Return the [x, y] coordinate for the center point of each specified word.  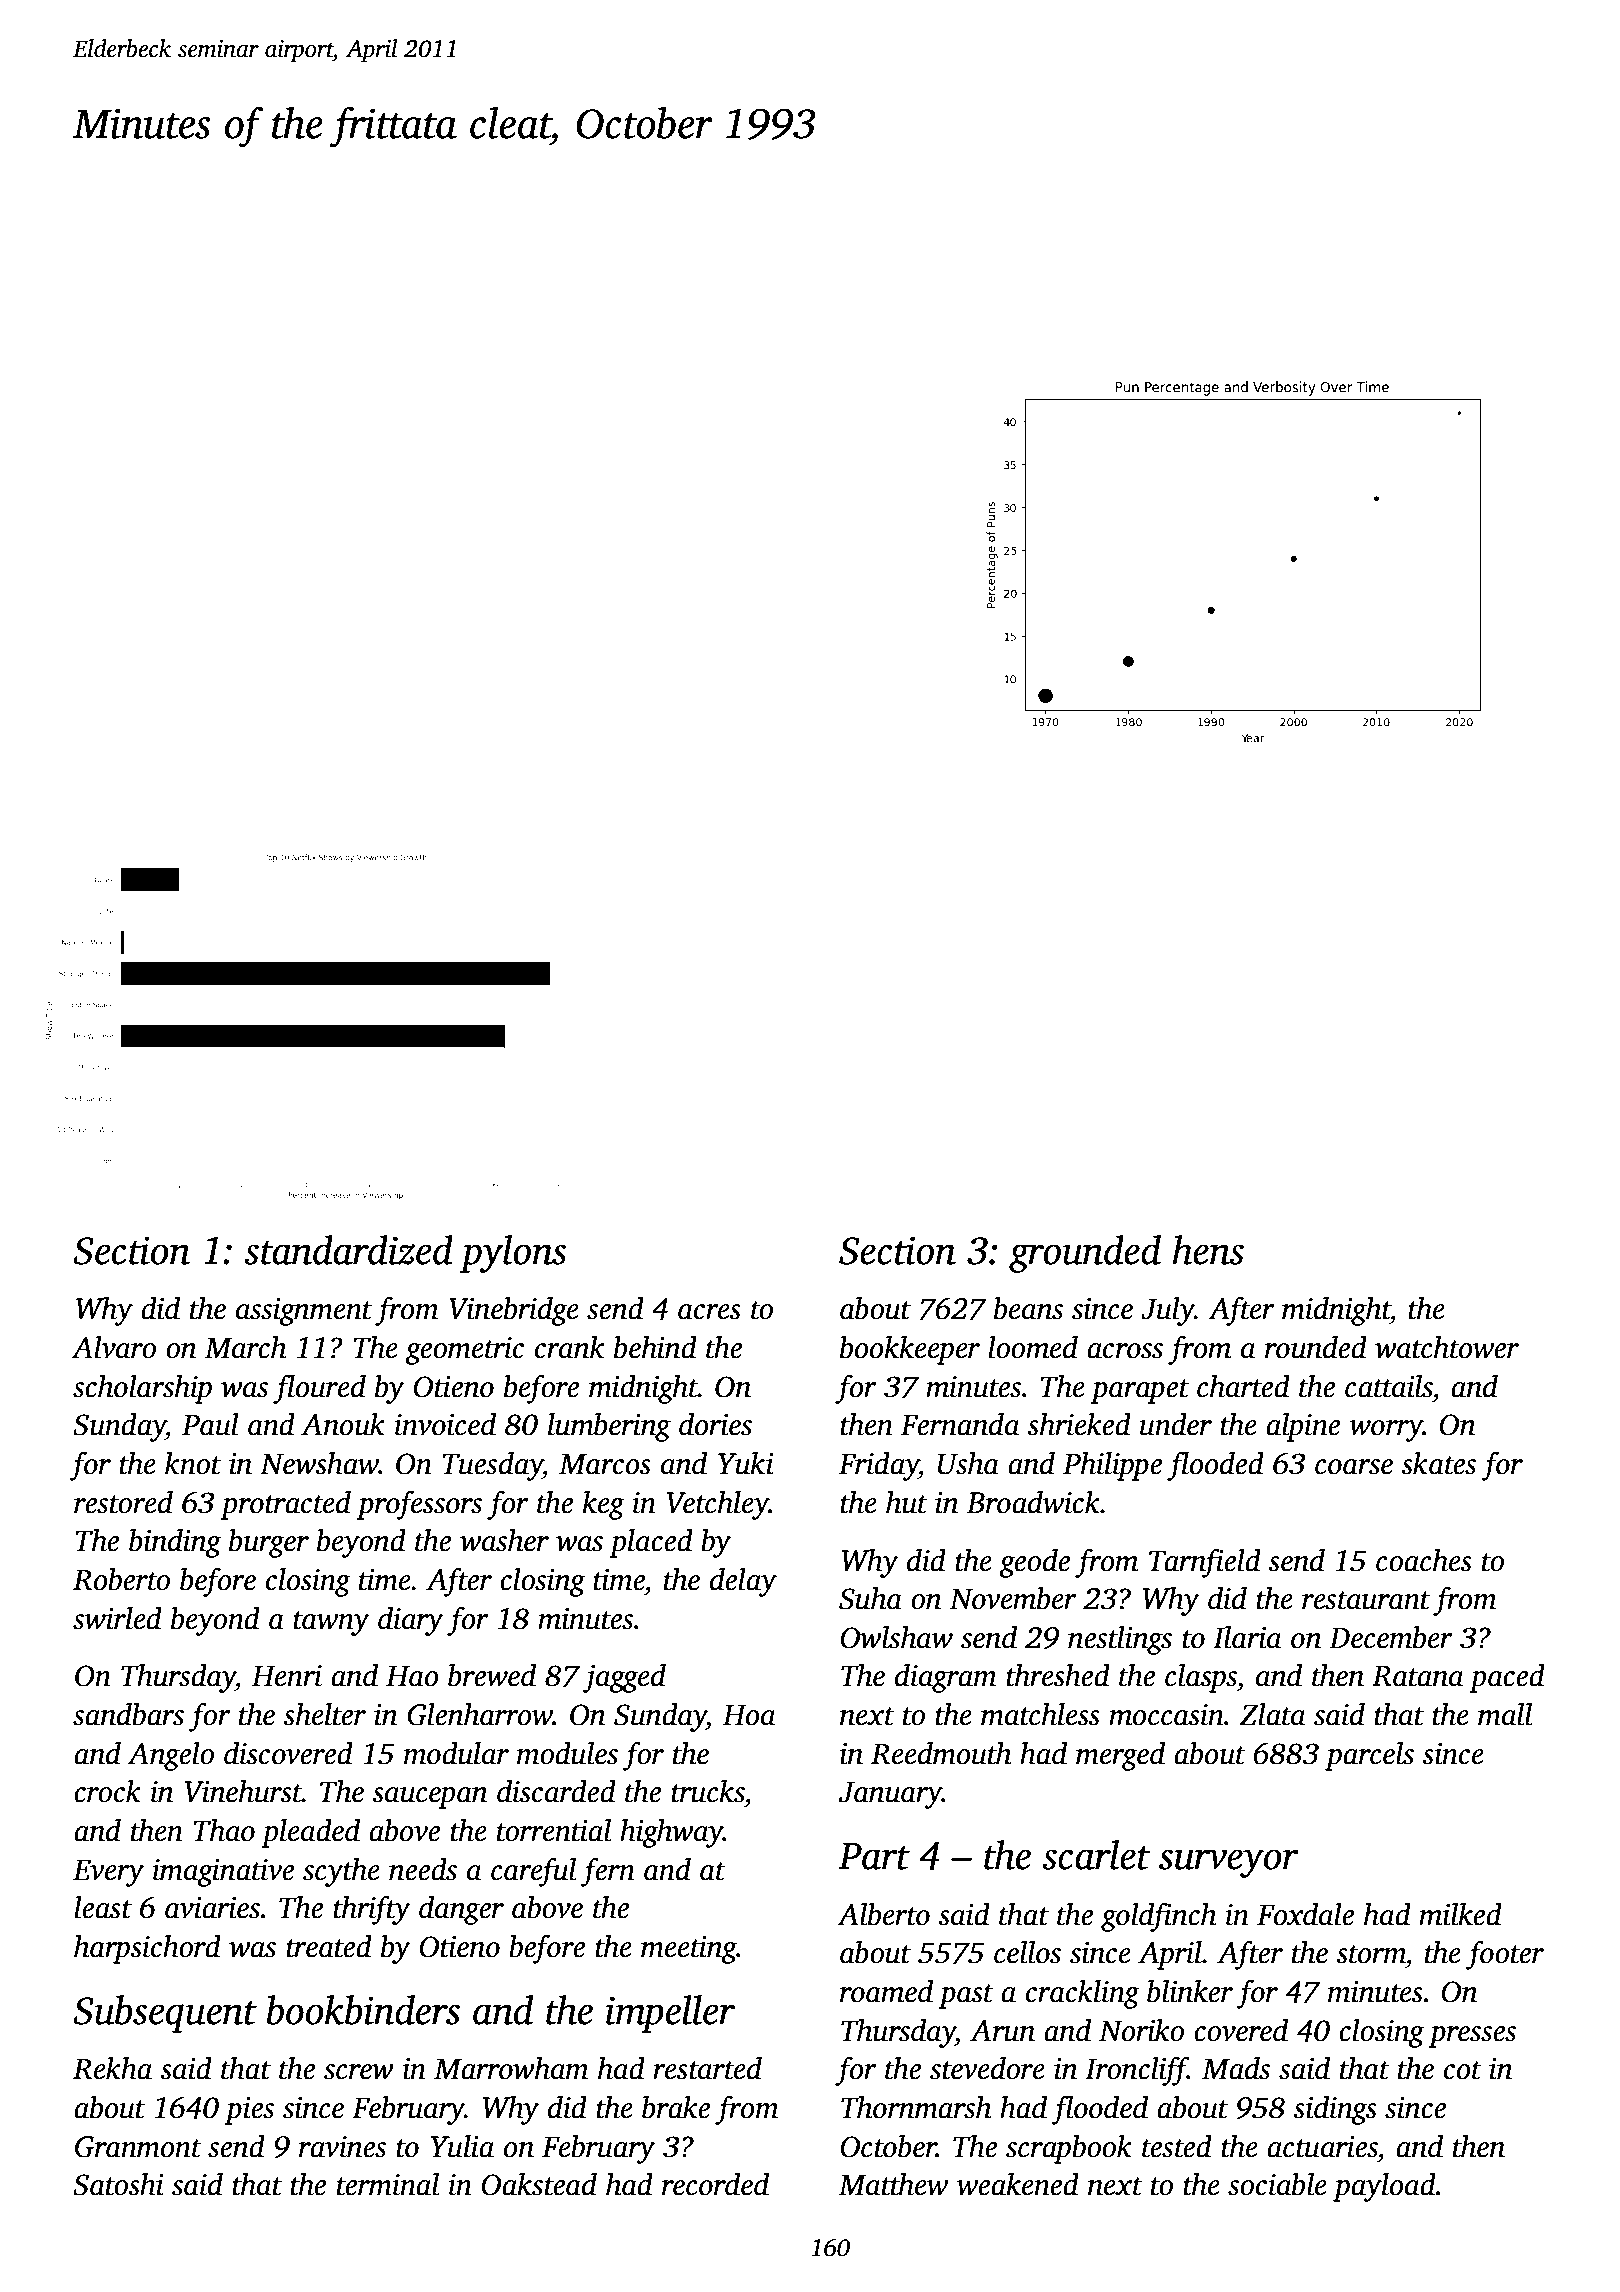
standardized [348, 1250]
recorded [715, 2184]
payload [1384, 2187]
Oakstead [539, 2184]
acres [709, 1312]
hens [1208, 1250]
